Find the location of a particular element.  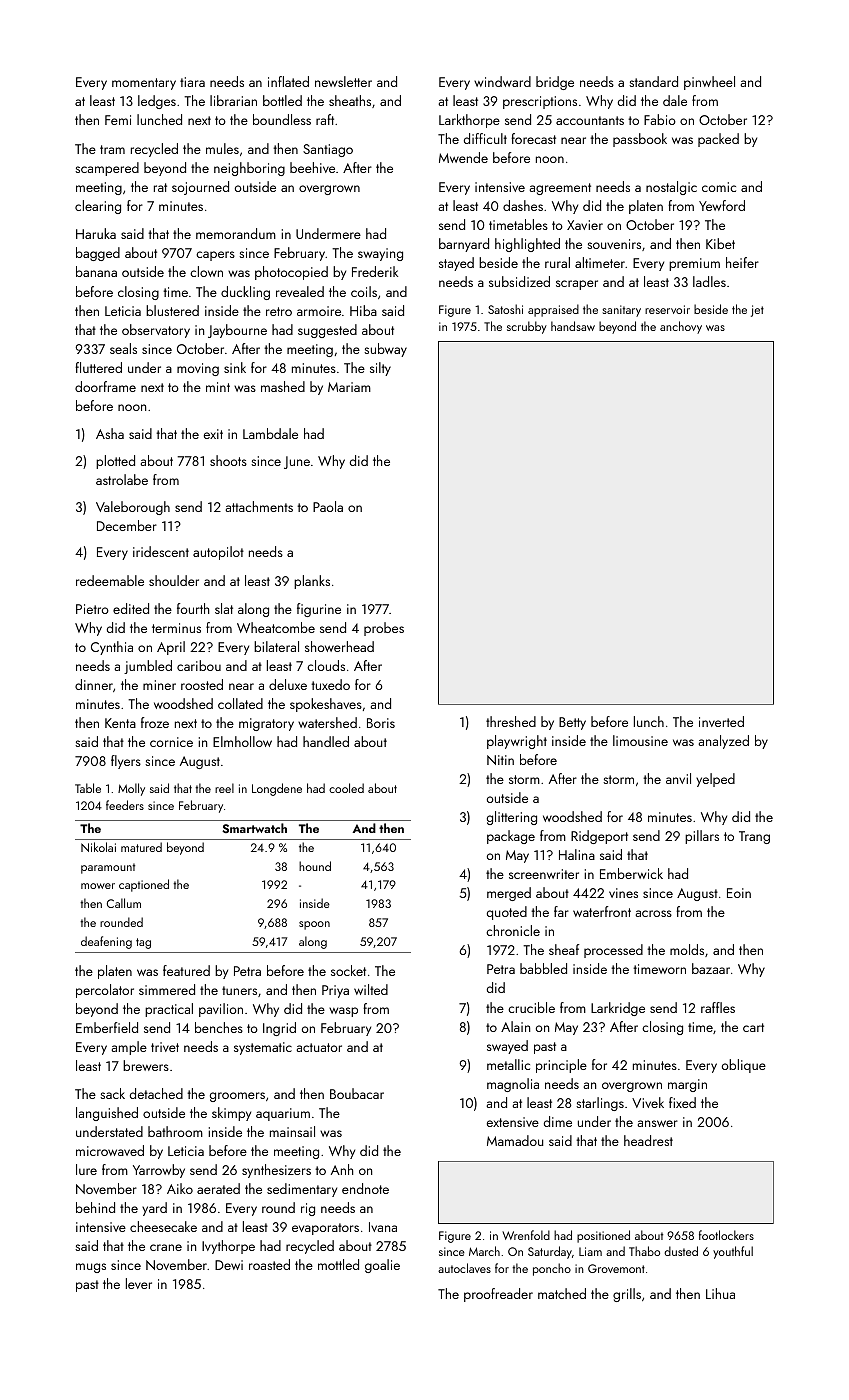

redeemable is located at coordinates (110, 580).
